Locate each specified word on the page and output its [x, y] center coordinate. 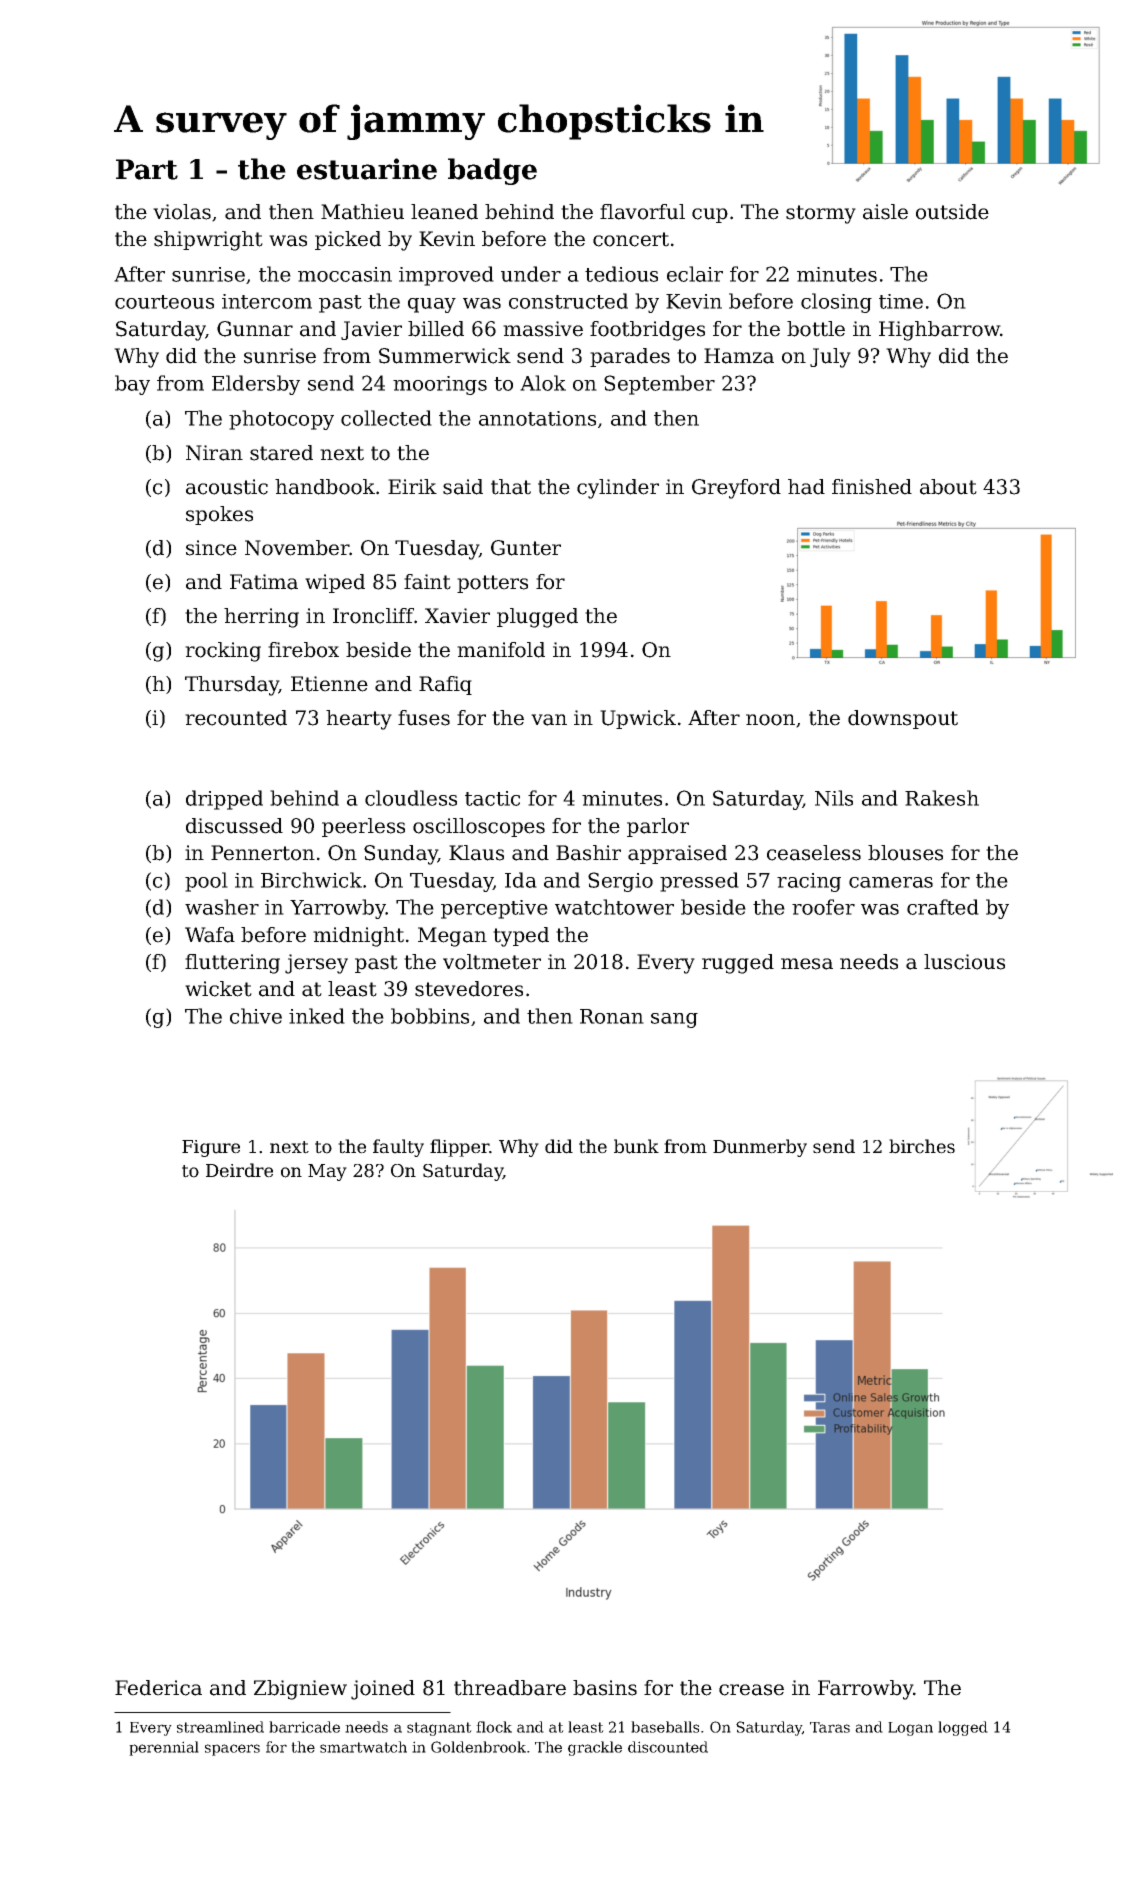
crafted [943, 907]
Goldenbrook [478, 1747]
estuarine [367, 169]
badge [492, 171]
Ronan [612, 1016]
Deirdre [239, 1170]
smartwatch [363, 1747]
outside [952, 212]
